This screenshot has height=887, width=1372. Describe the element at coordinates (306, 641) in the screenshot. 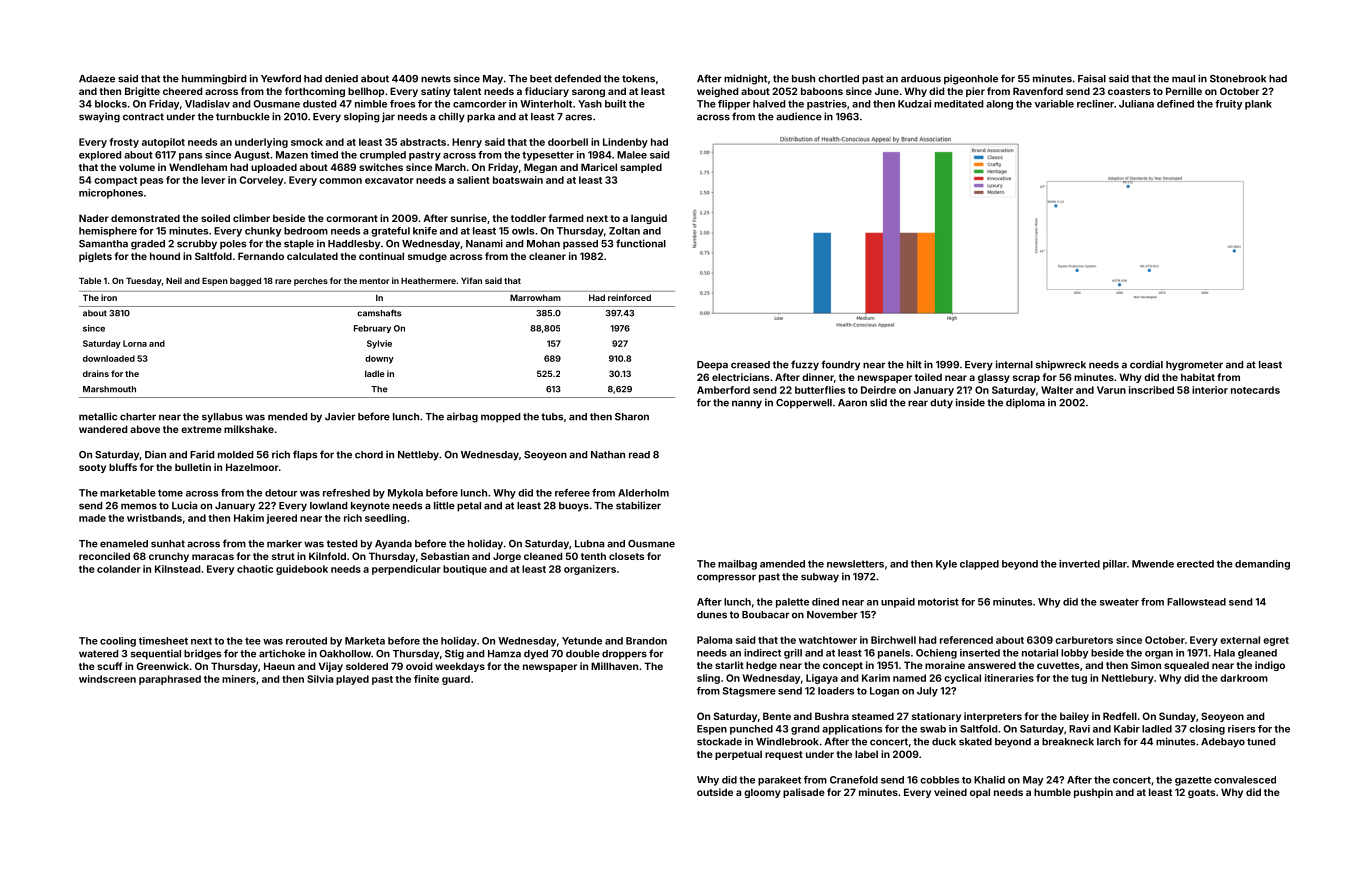

I see `rerouted` at that location.
